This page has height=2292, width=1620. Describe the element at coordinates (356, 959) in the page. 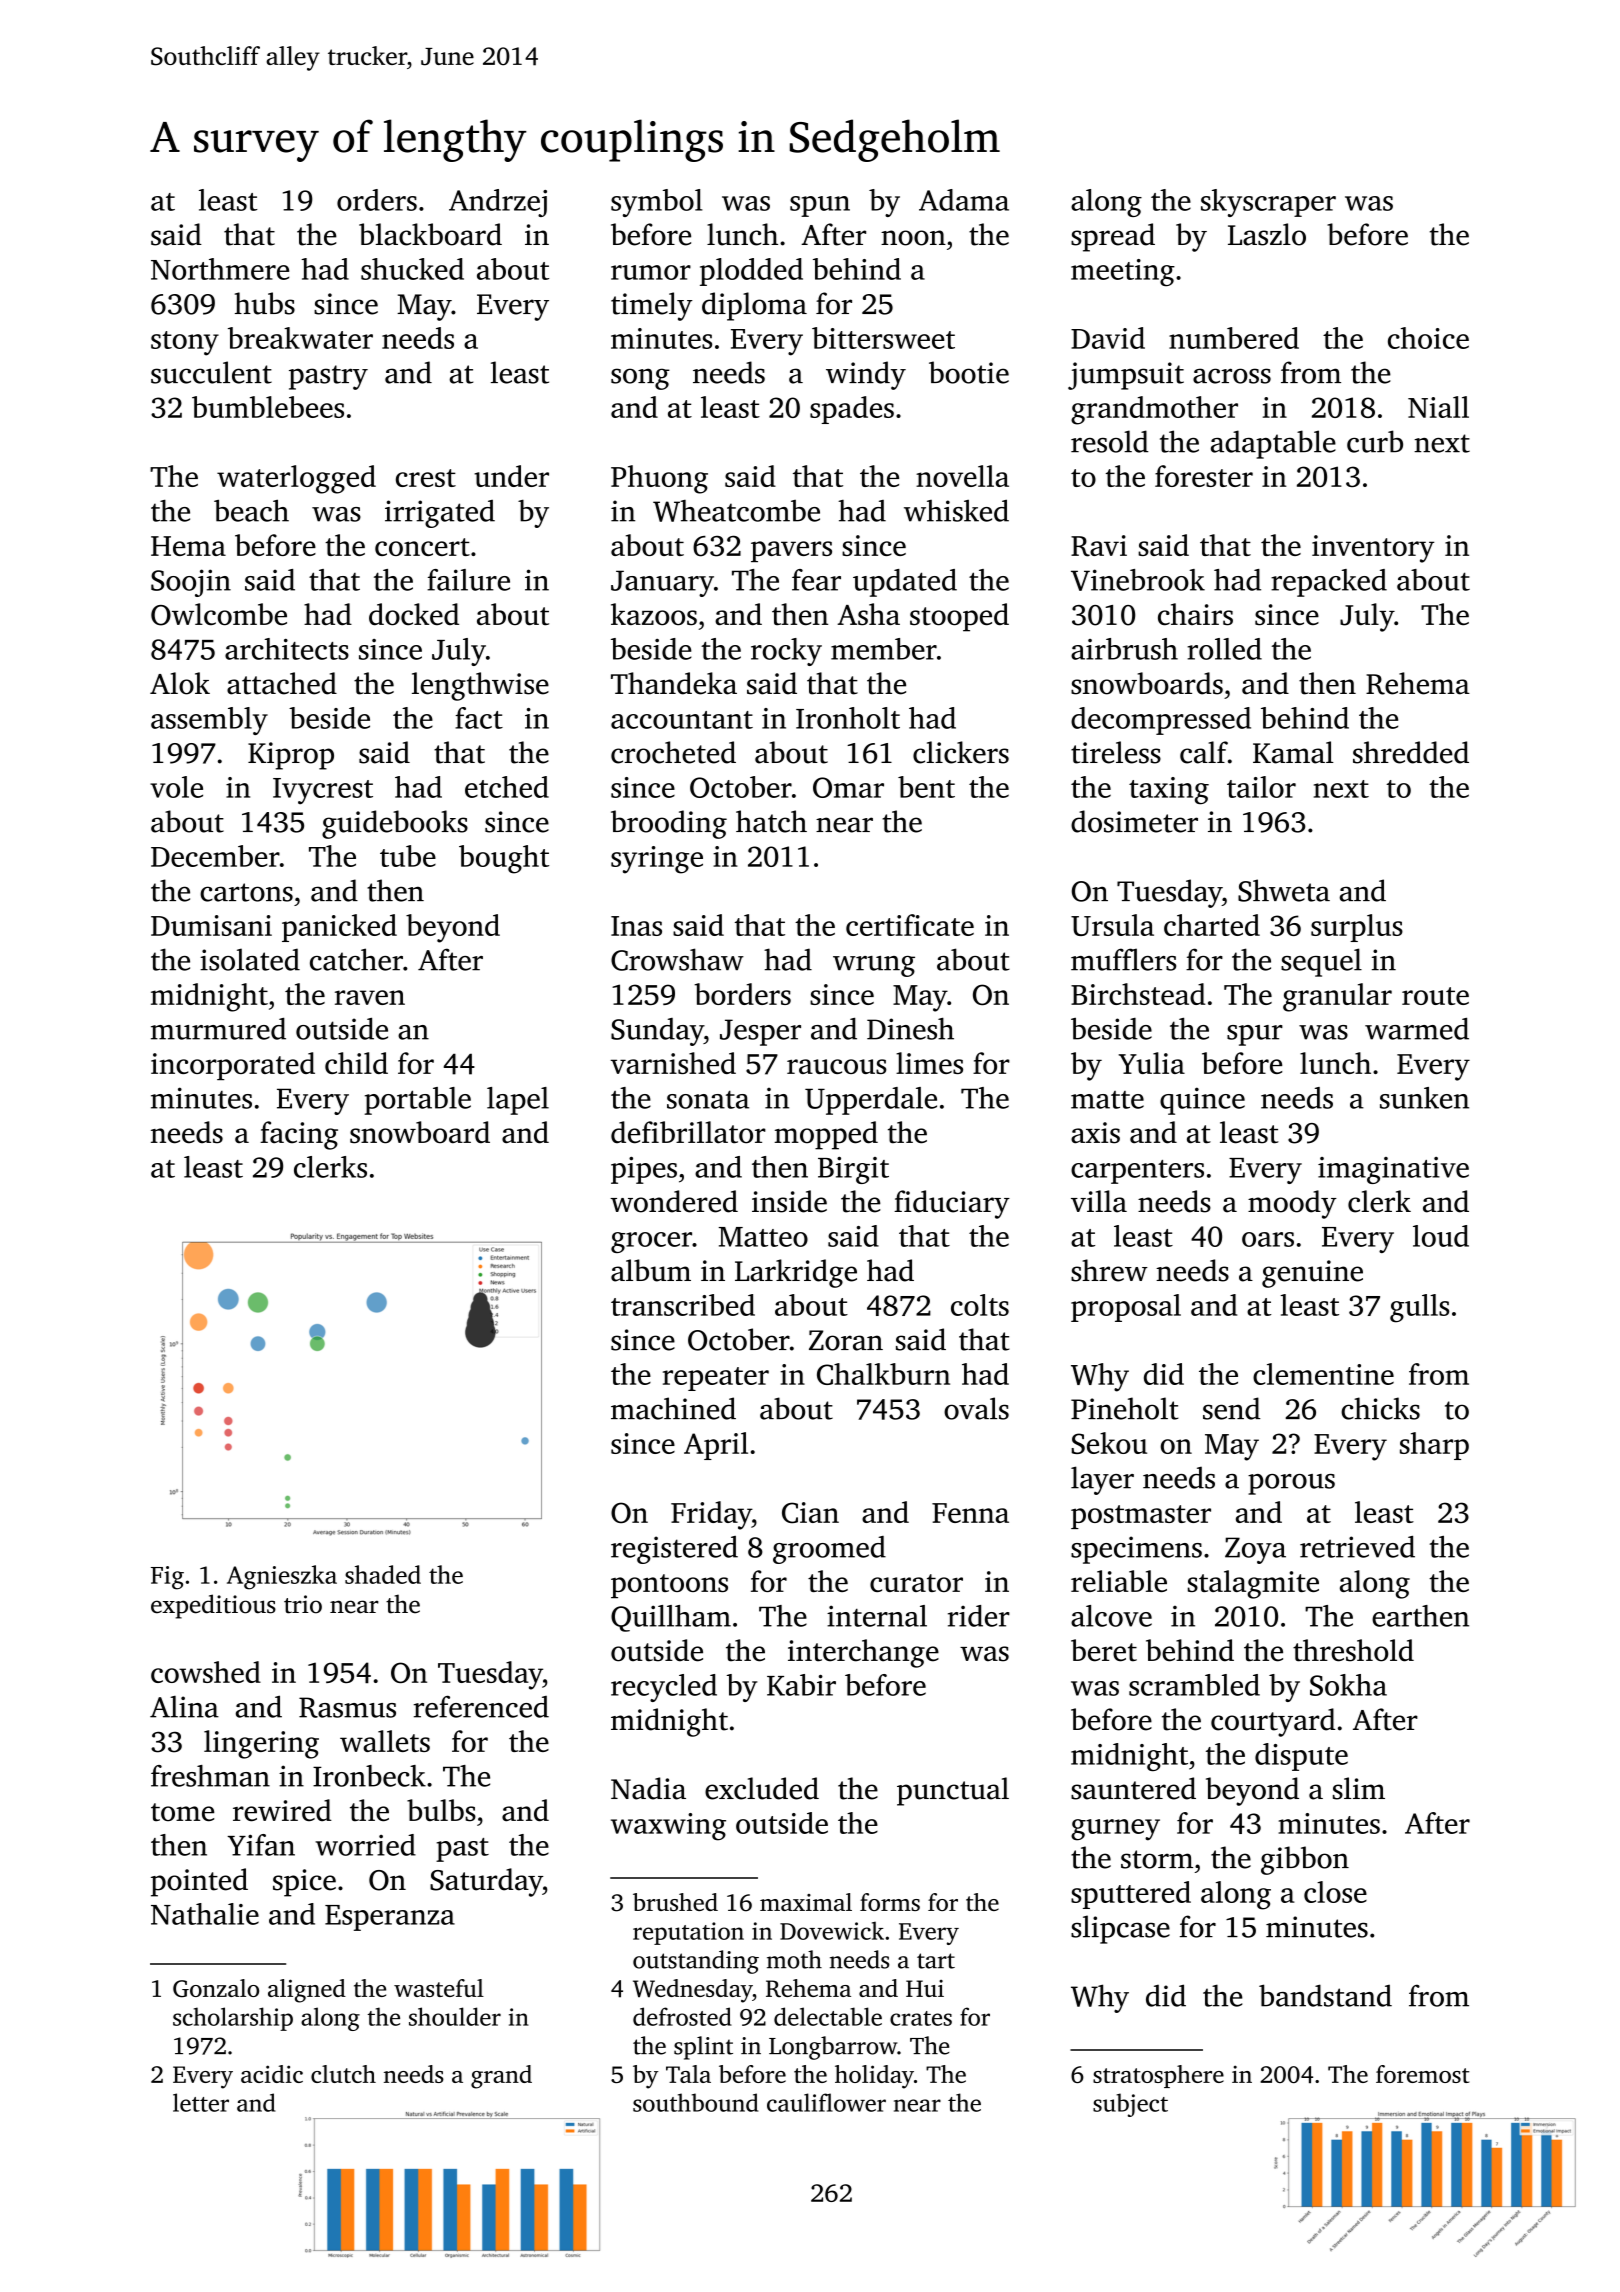

I see `catcher` at that location.
